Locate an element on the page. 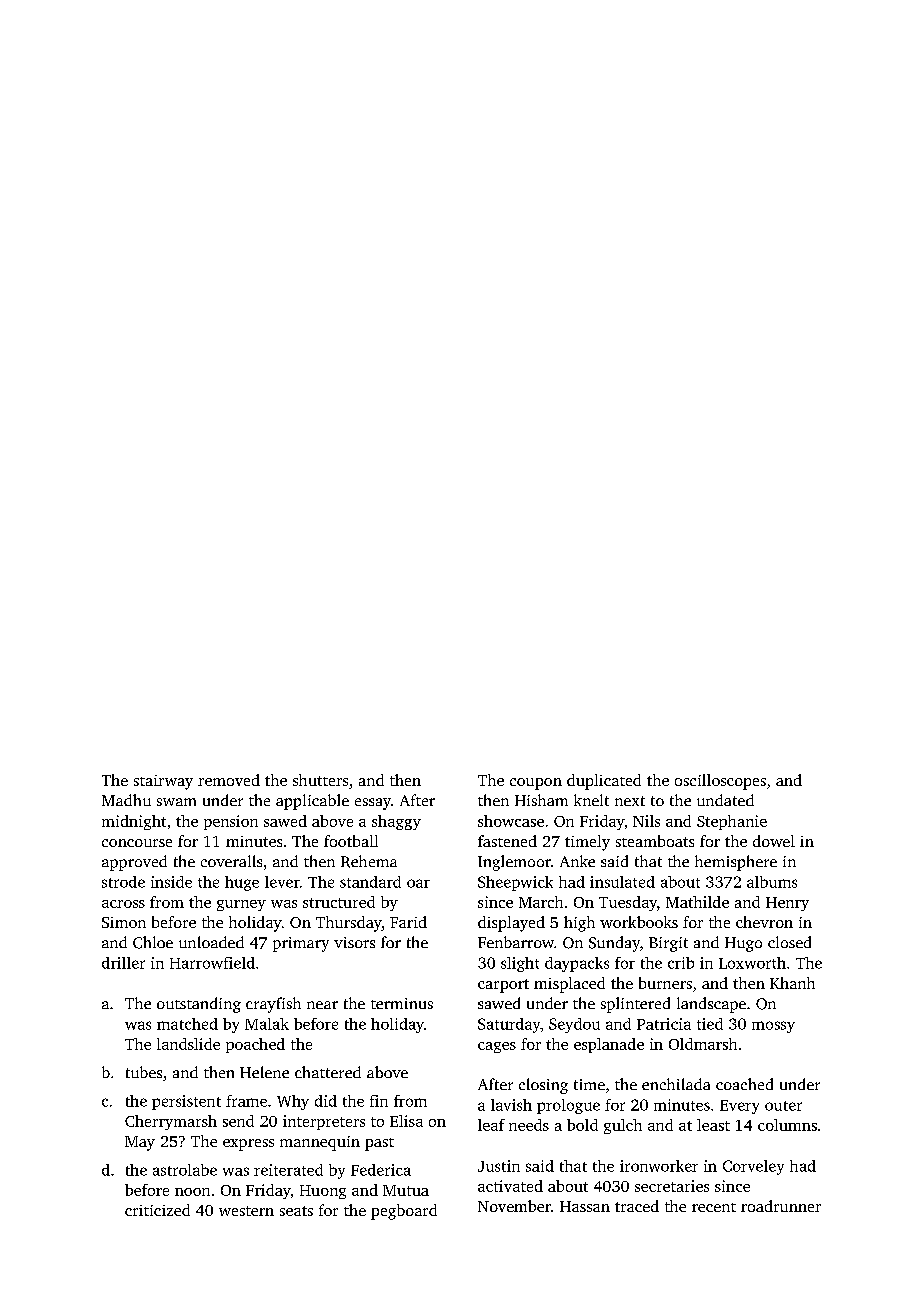  lavish is located at coordinates (511, 1105).
